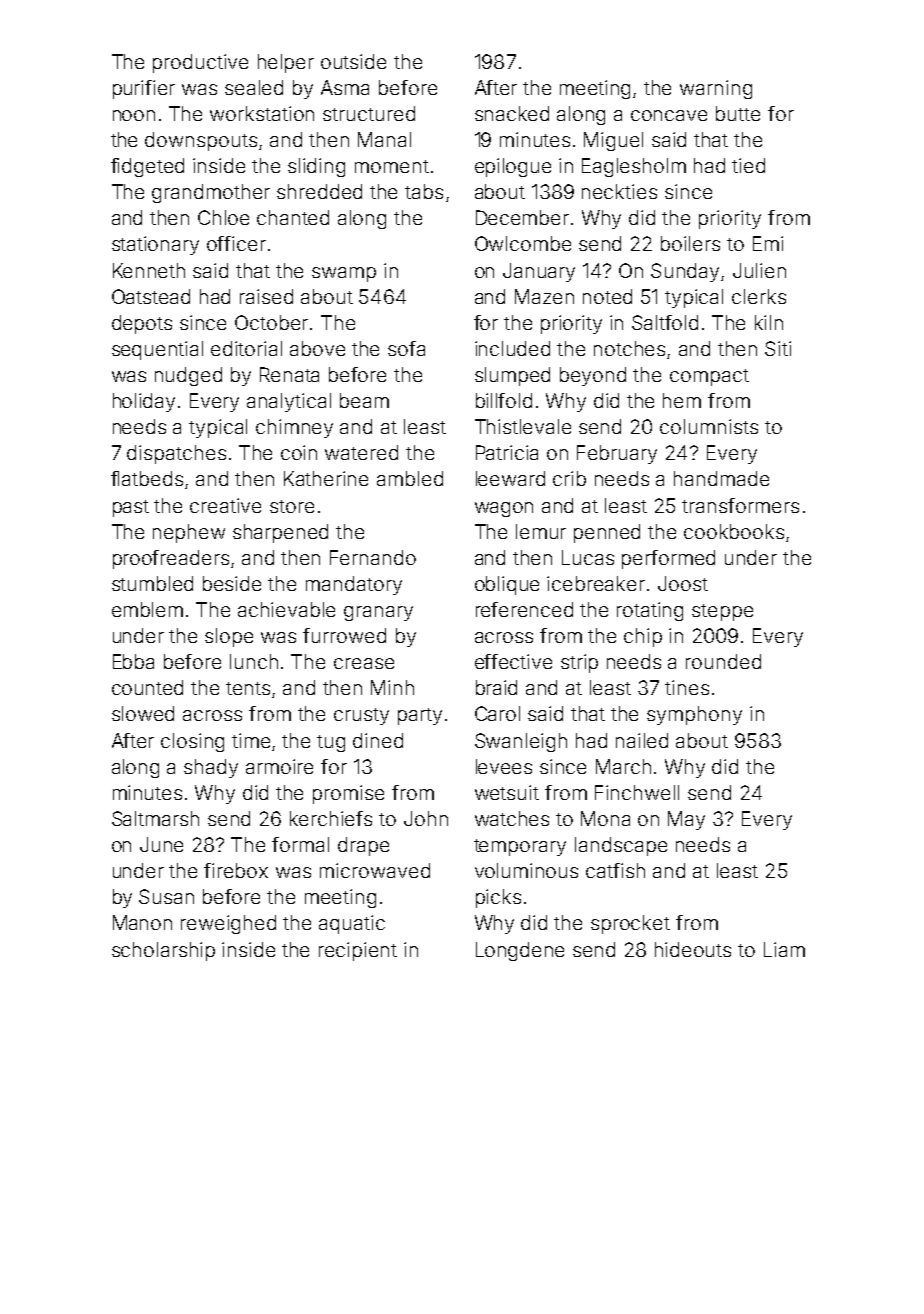 The image size is (924, 1314). Describe the element at coordinates (223, 217) in the screenshot. I see `Chloe` at that location.
